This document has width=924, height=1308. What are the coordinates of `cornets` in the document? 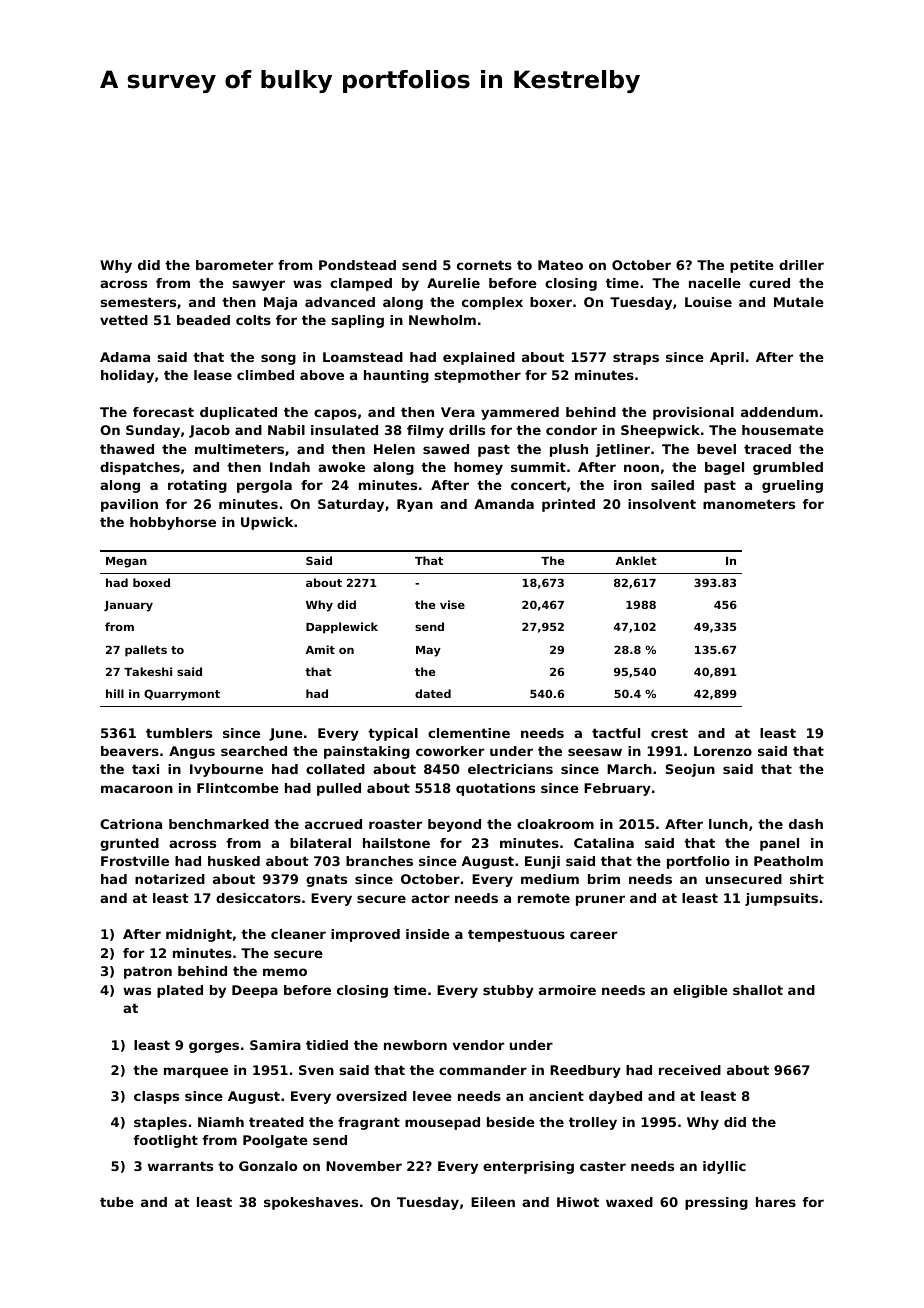 It's located at (484, 265).
